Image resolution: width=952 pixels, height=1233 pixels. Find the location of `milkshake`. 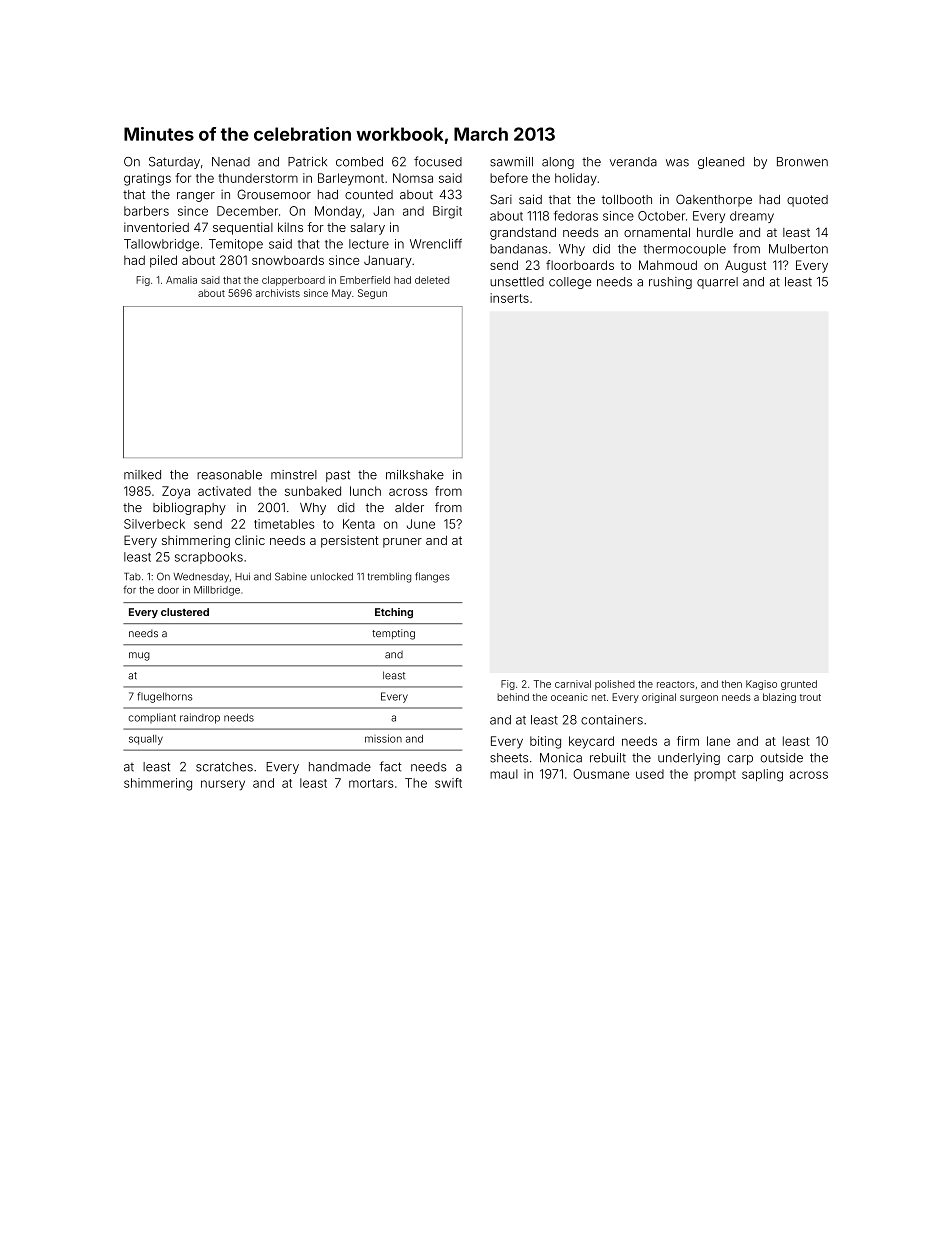

milkshake is located at coordinates (415, 475).
